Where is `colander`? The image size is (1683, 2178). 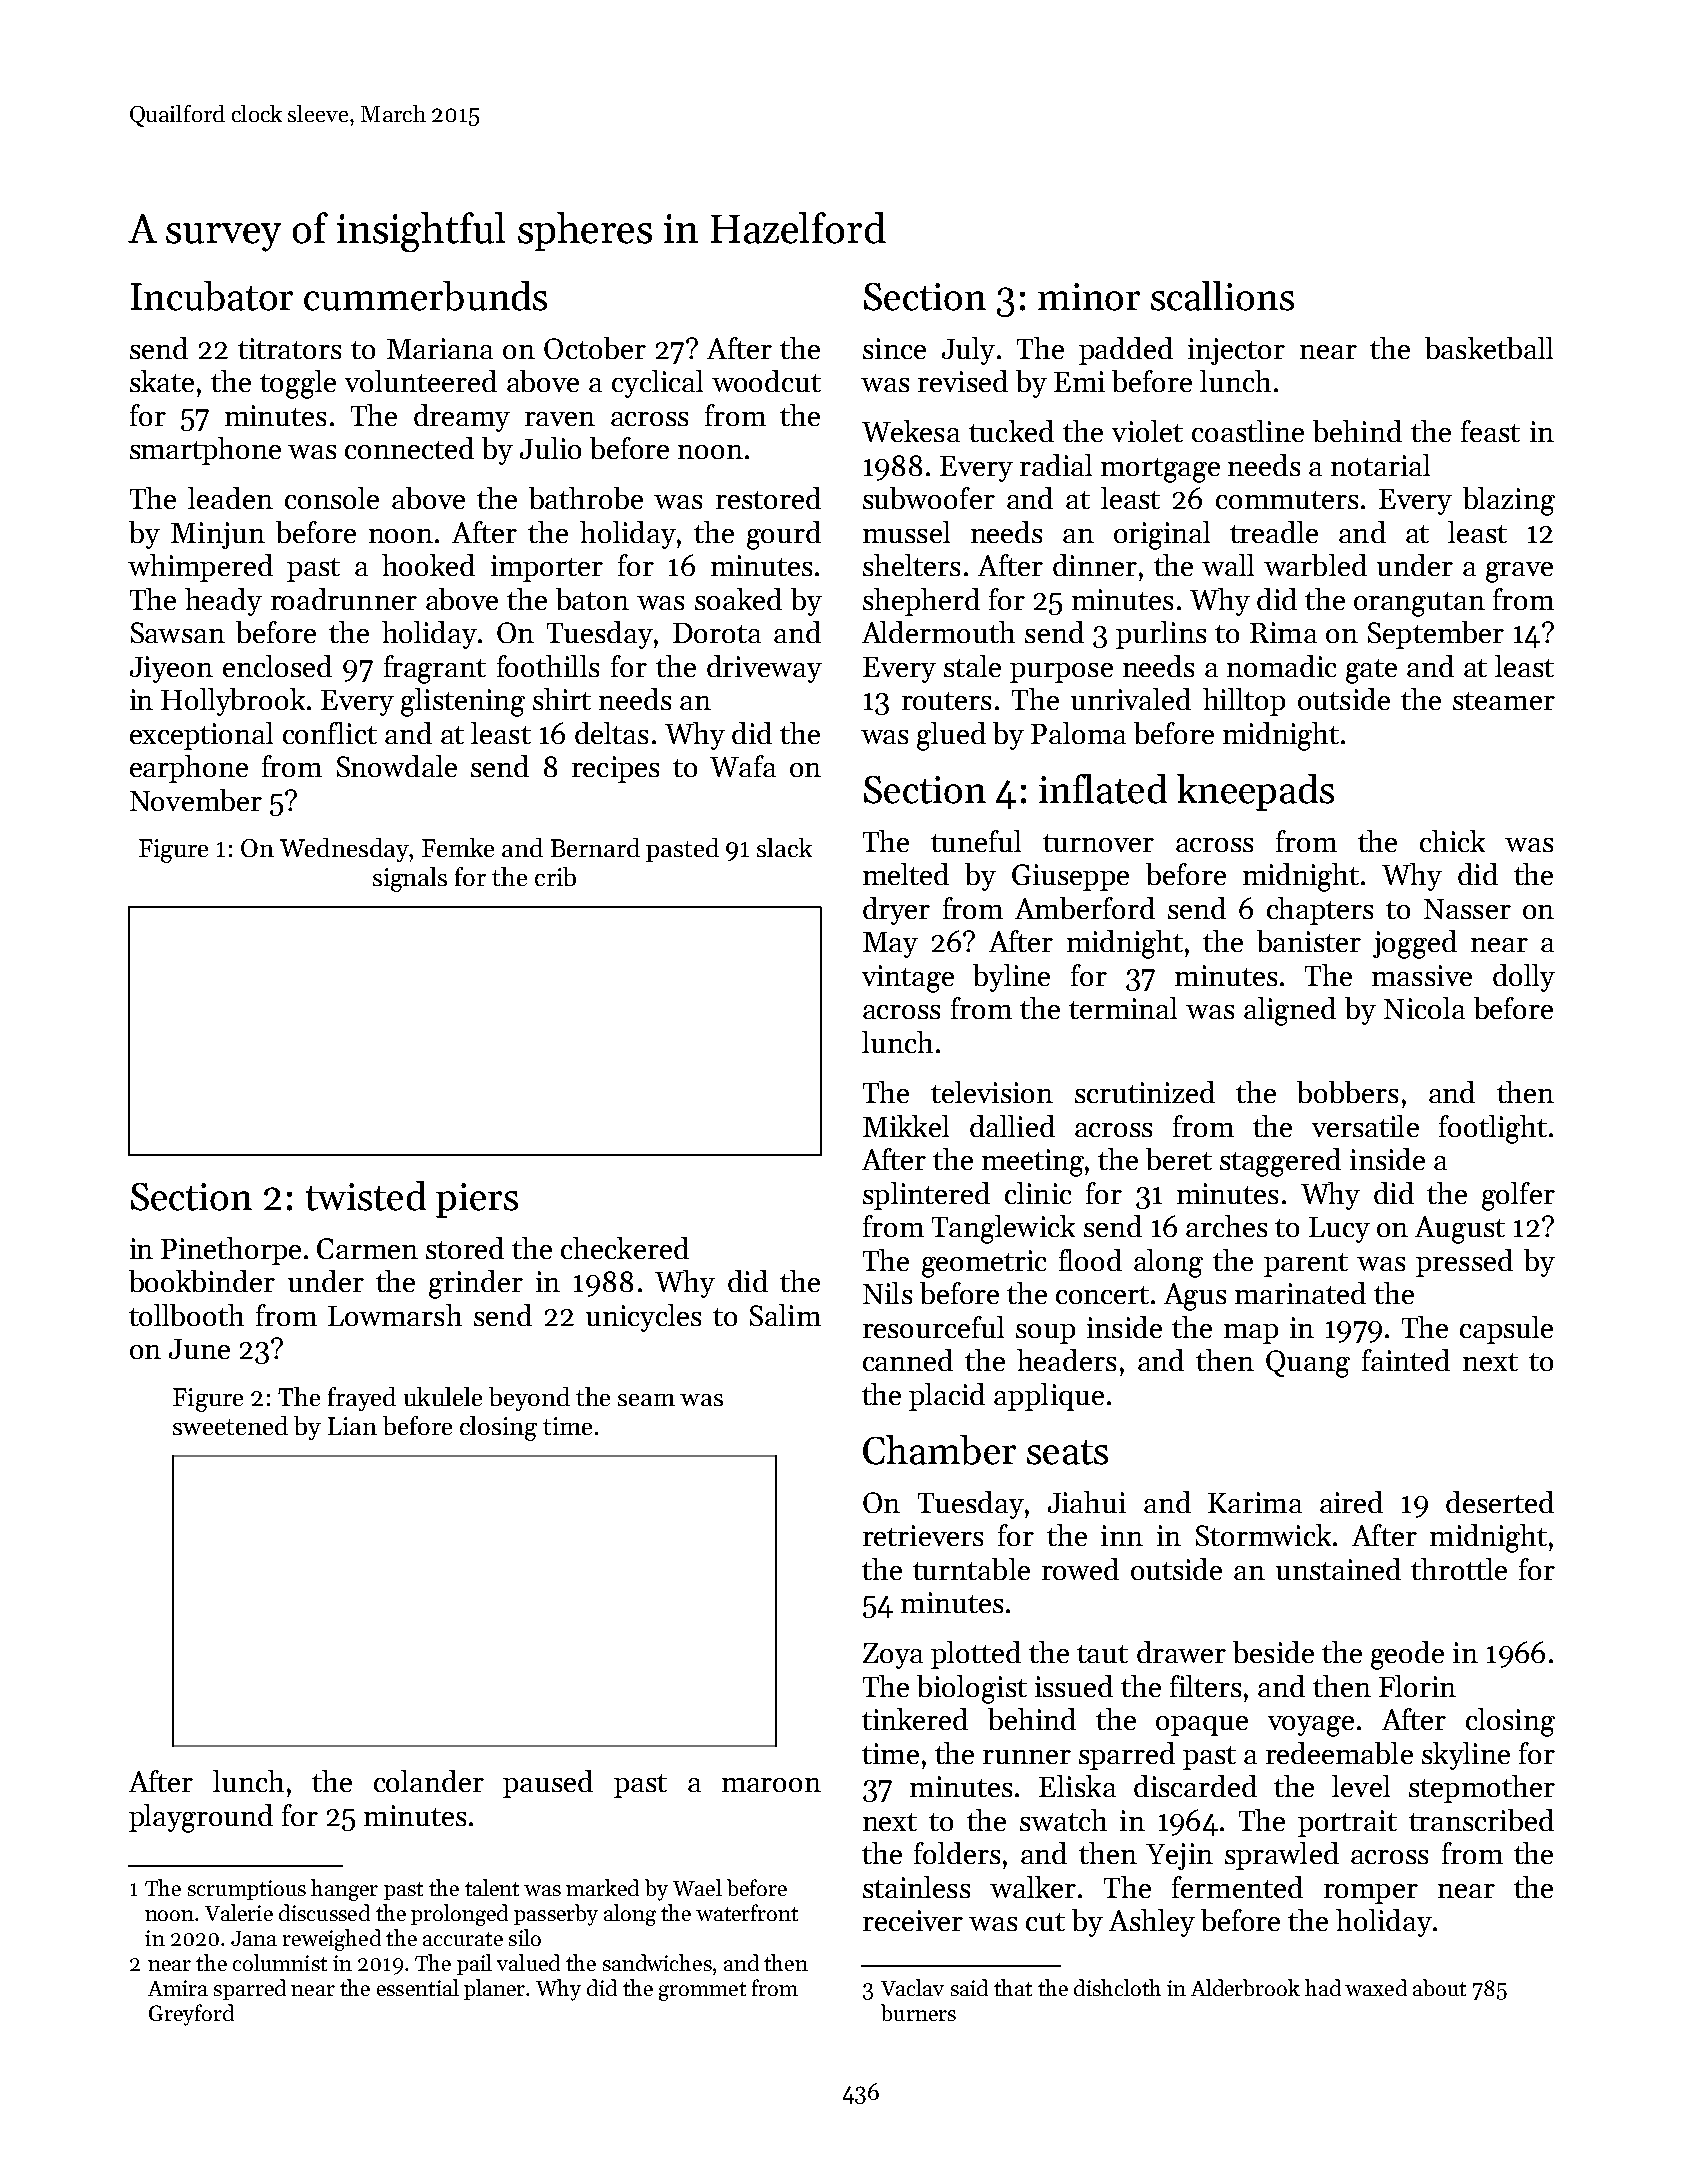
colander is located at coordinates (429, 1781).
